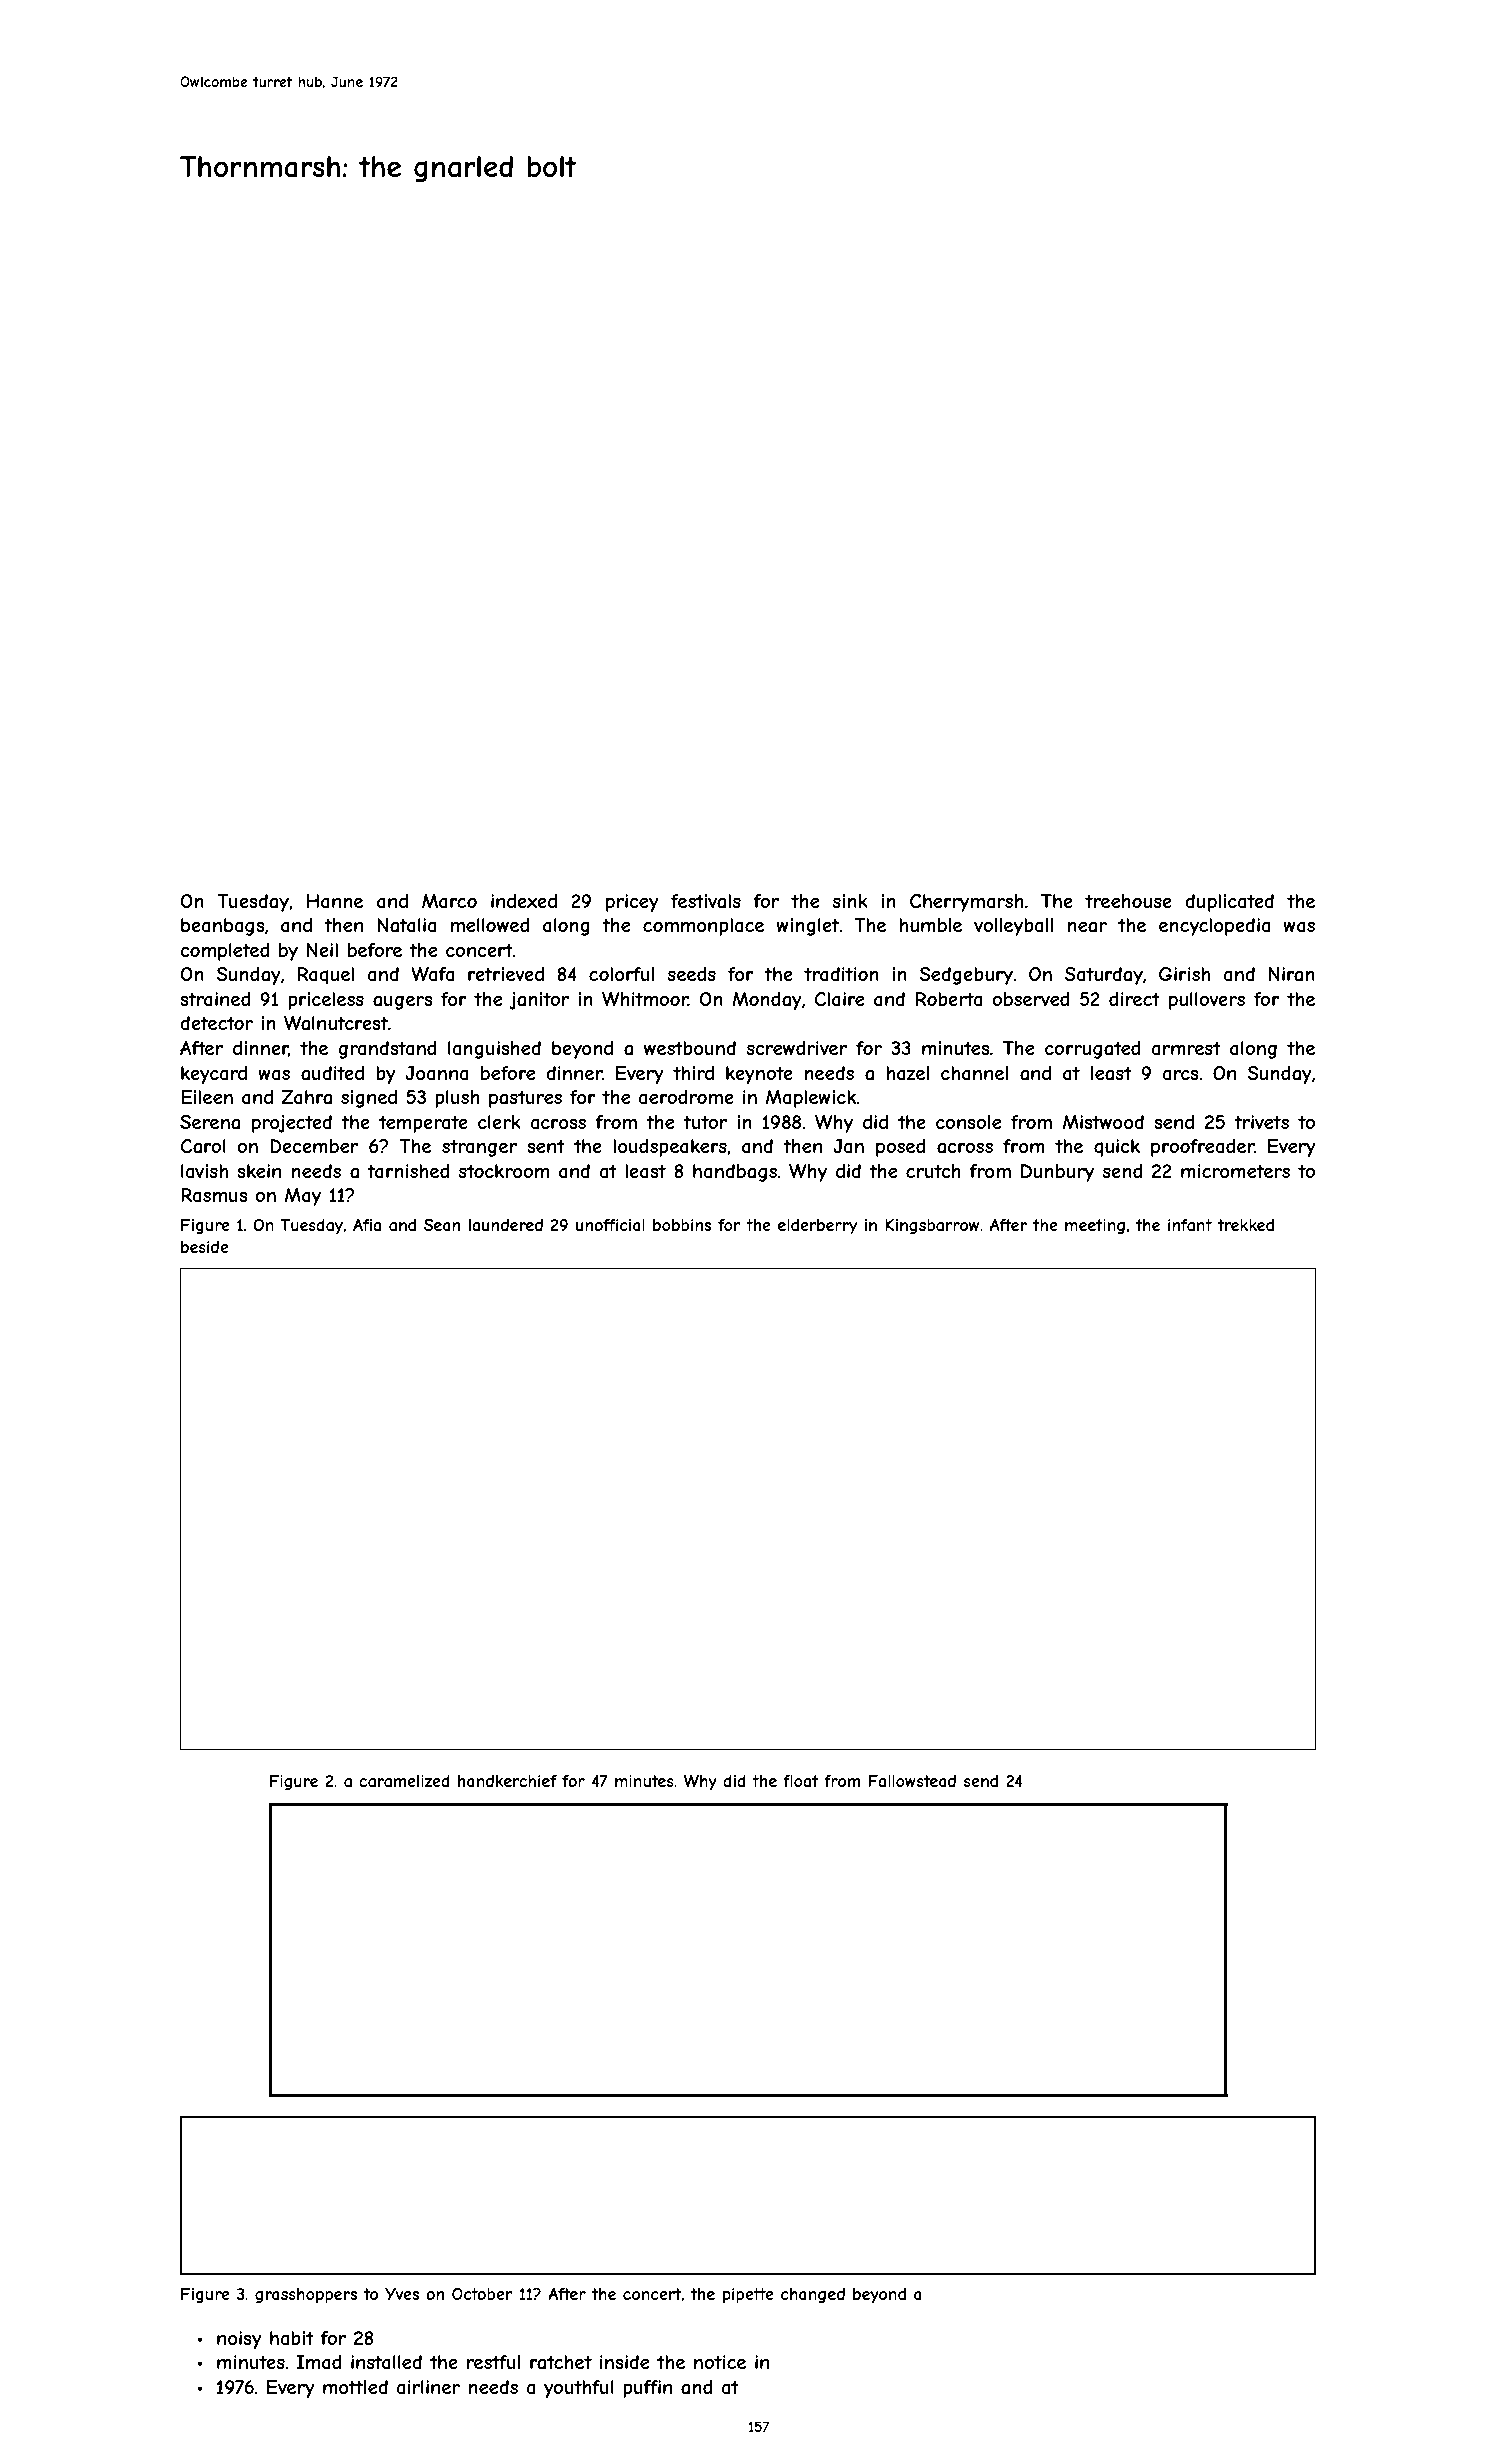 Image resolution: width=1496 pixels, height=2464 pixels. I want to click on mottled, so click(355, 2387).
